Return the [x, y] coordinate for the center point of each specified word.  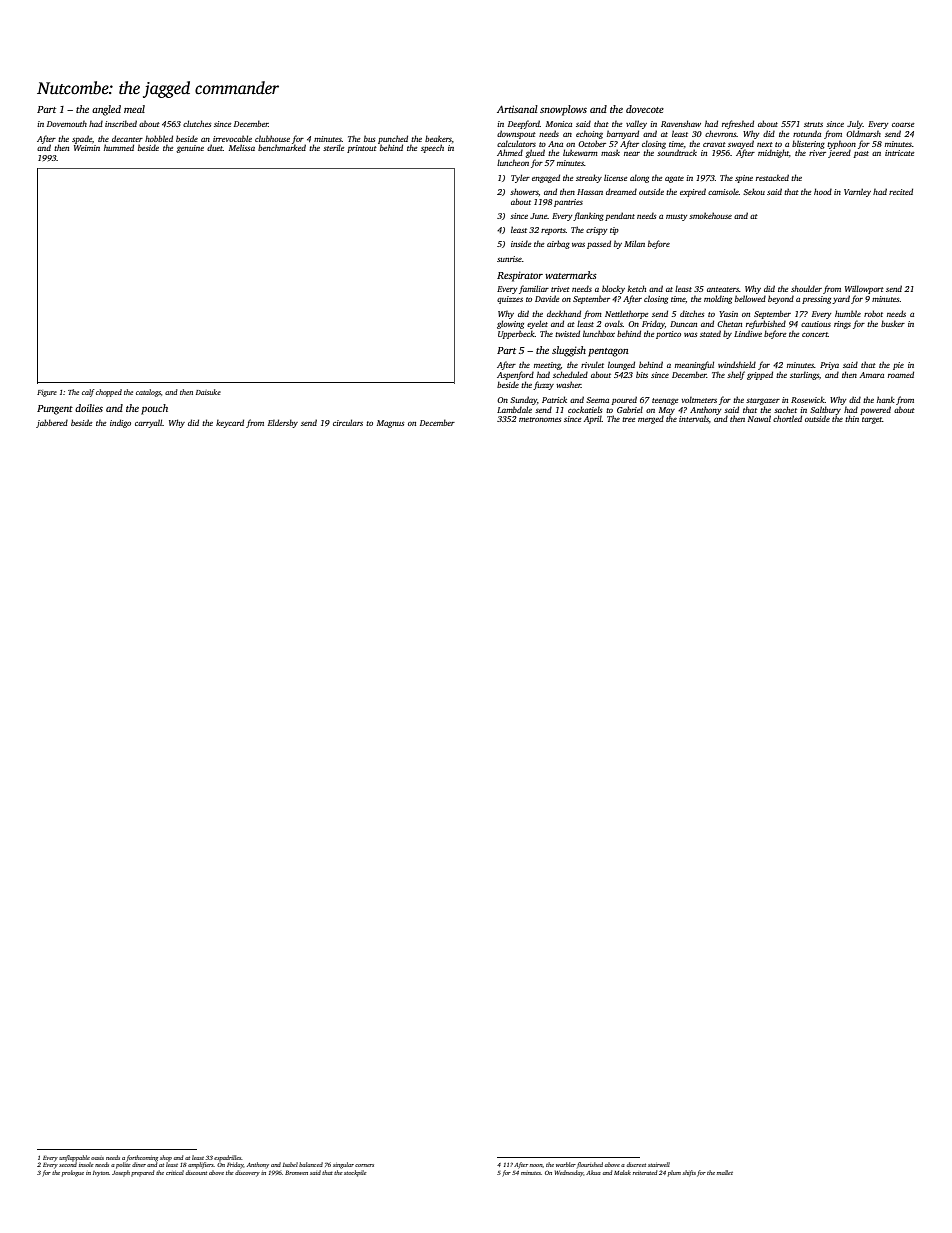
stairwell [659, 1164]
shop [166, 1158]
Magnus [390, 424]
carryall [149, 423]
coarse [903, 125]
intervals [694, 418]
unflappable [74, 1158]
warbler [566, 1164]
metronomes [540, 419]
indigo [120, 423]
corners [364, 1165]
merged [651, 420]
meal [134, 109]
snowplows [563, 110]
